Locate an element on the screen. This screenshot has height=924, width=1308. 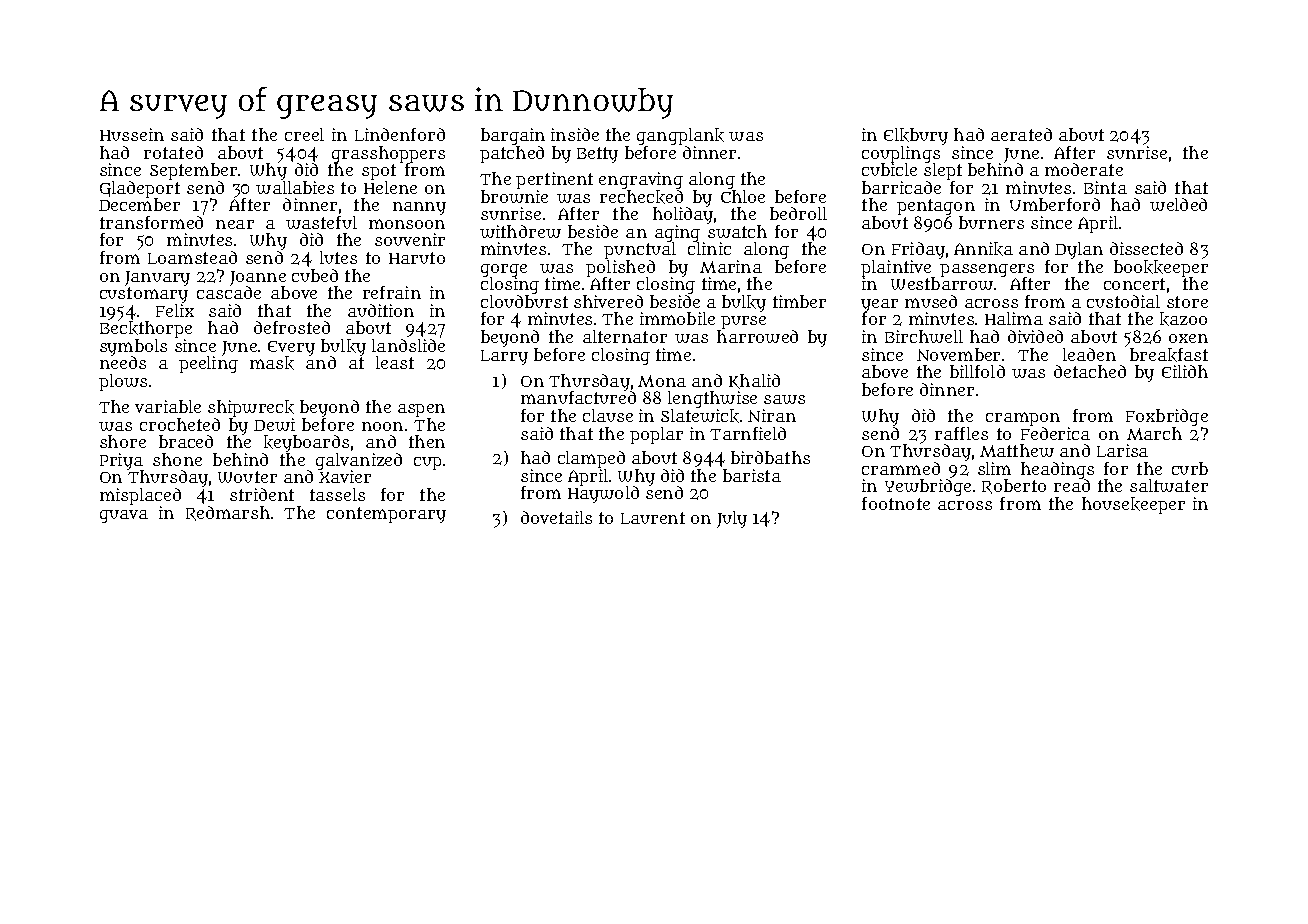
Haruto is located at coordinates (417, 258).
